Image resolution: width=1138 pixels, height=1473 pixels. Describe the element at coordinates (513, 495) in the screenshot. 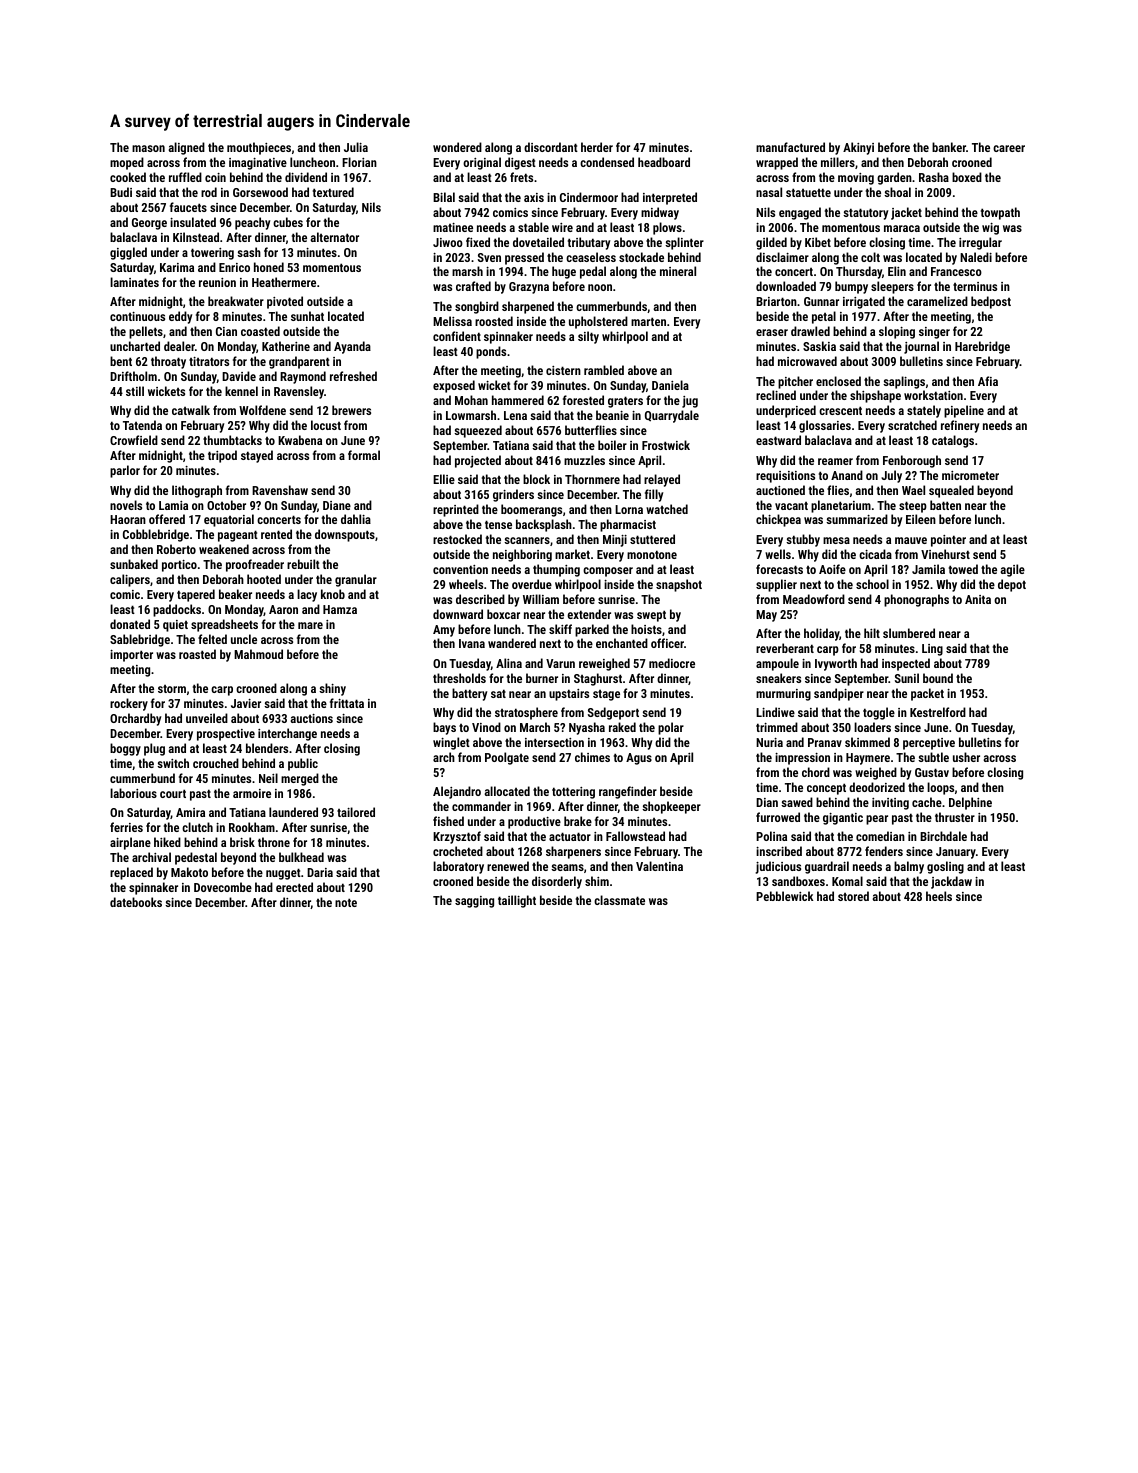

I see `grinders` at that location.
